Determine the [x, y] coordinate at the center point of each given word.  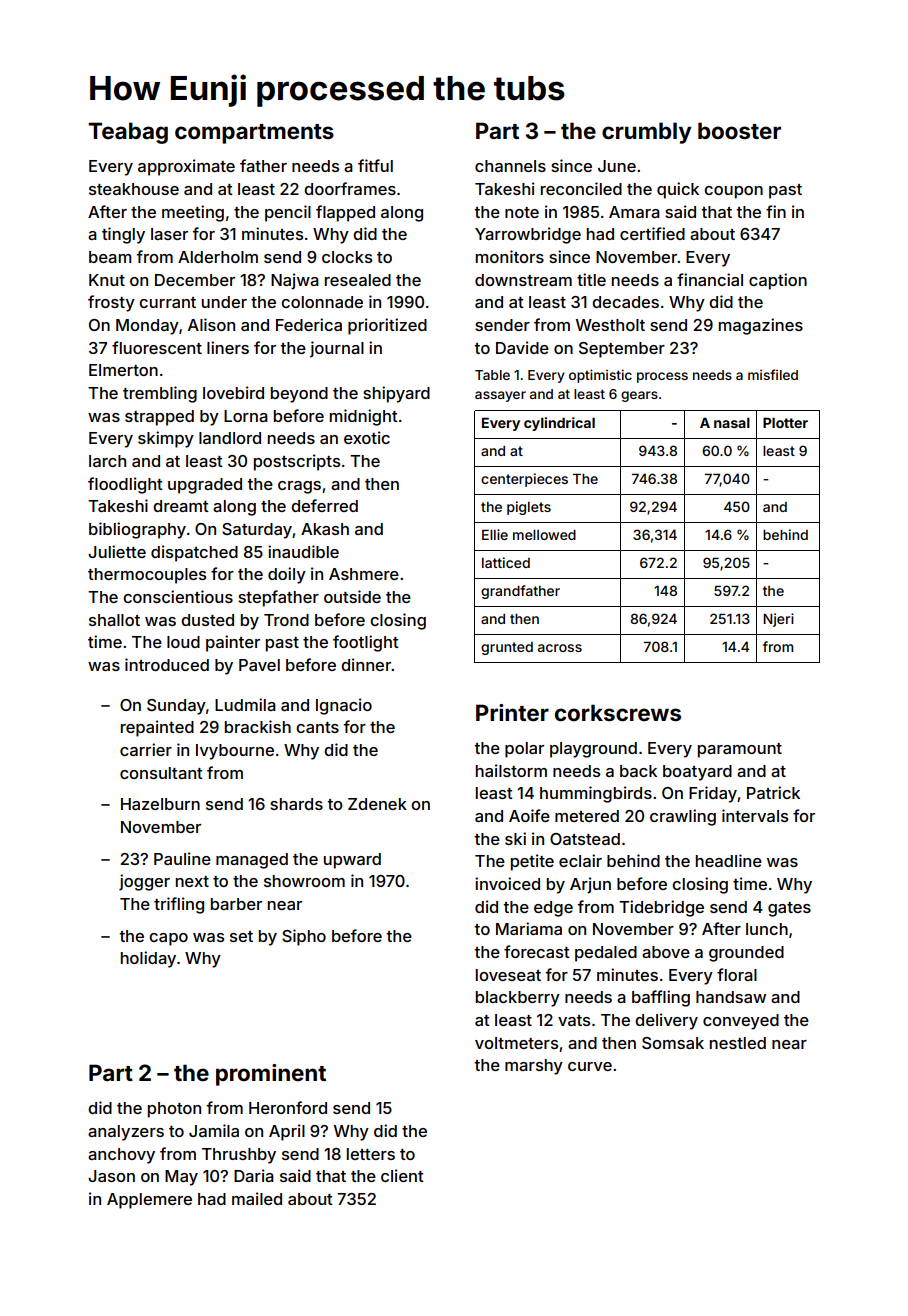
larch [107, 461]
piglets [529, 508]
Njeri [778, 620]
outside [352, 596]
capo [168, 939]
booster [739, 130]
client [402, 1175]
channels [510, 166]
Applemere [149, 1201]
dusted [207, 620]
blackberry [518, 999]
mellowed [544, 535]
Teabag [128, 133]
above [666, 952]
